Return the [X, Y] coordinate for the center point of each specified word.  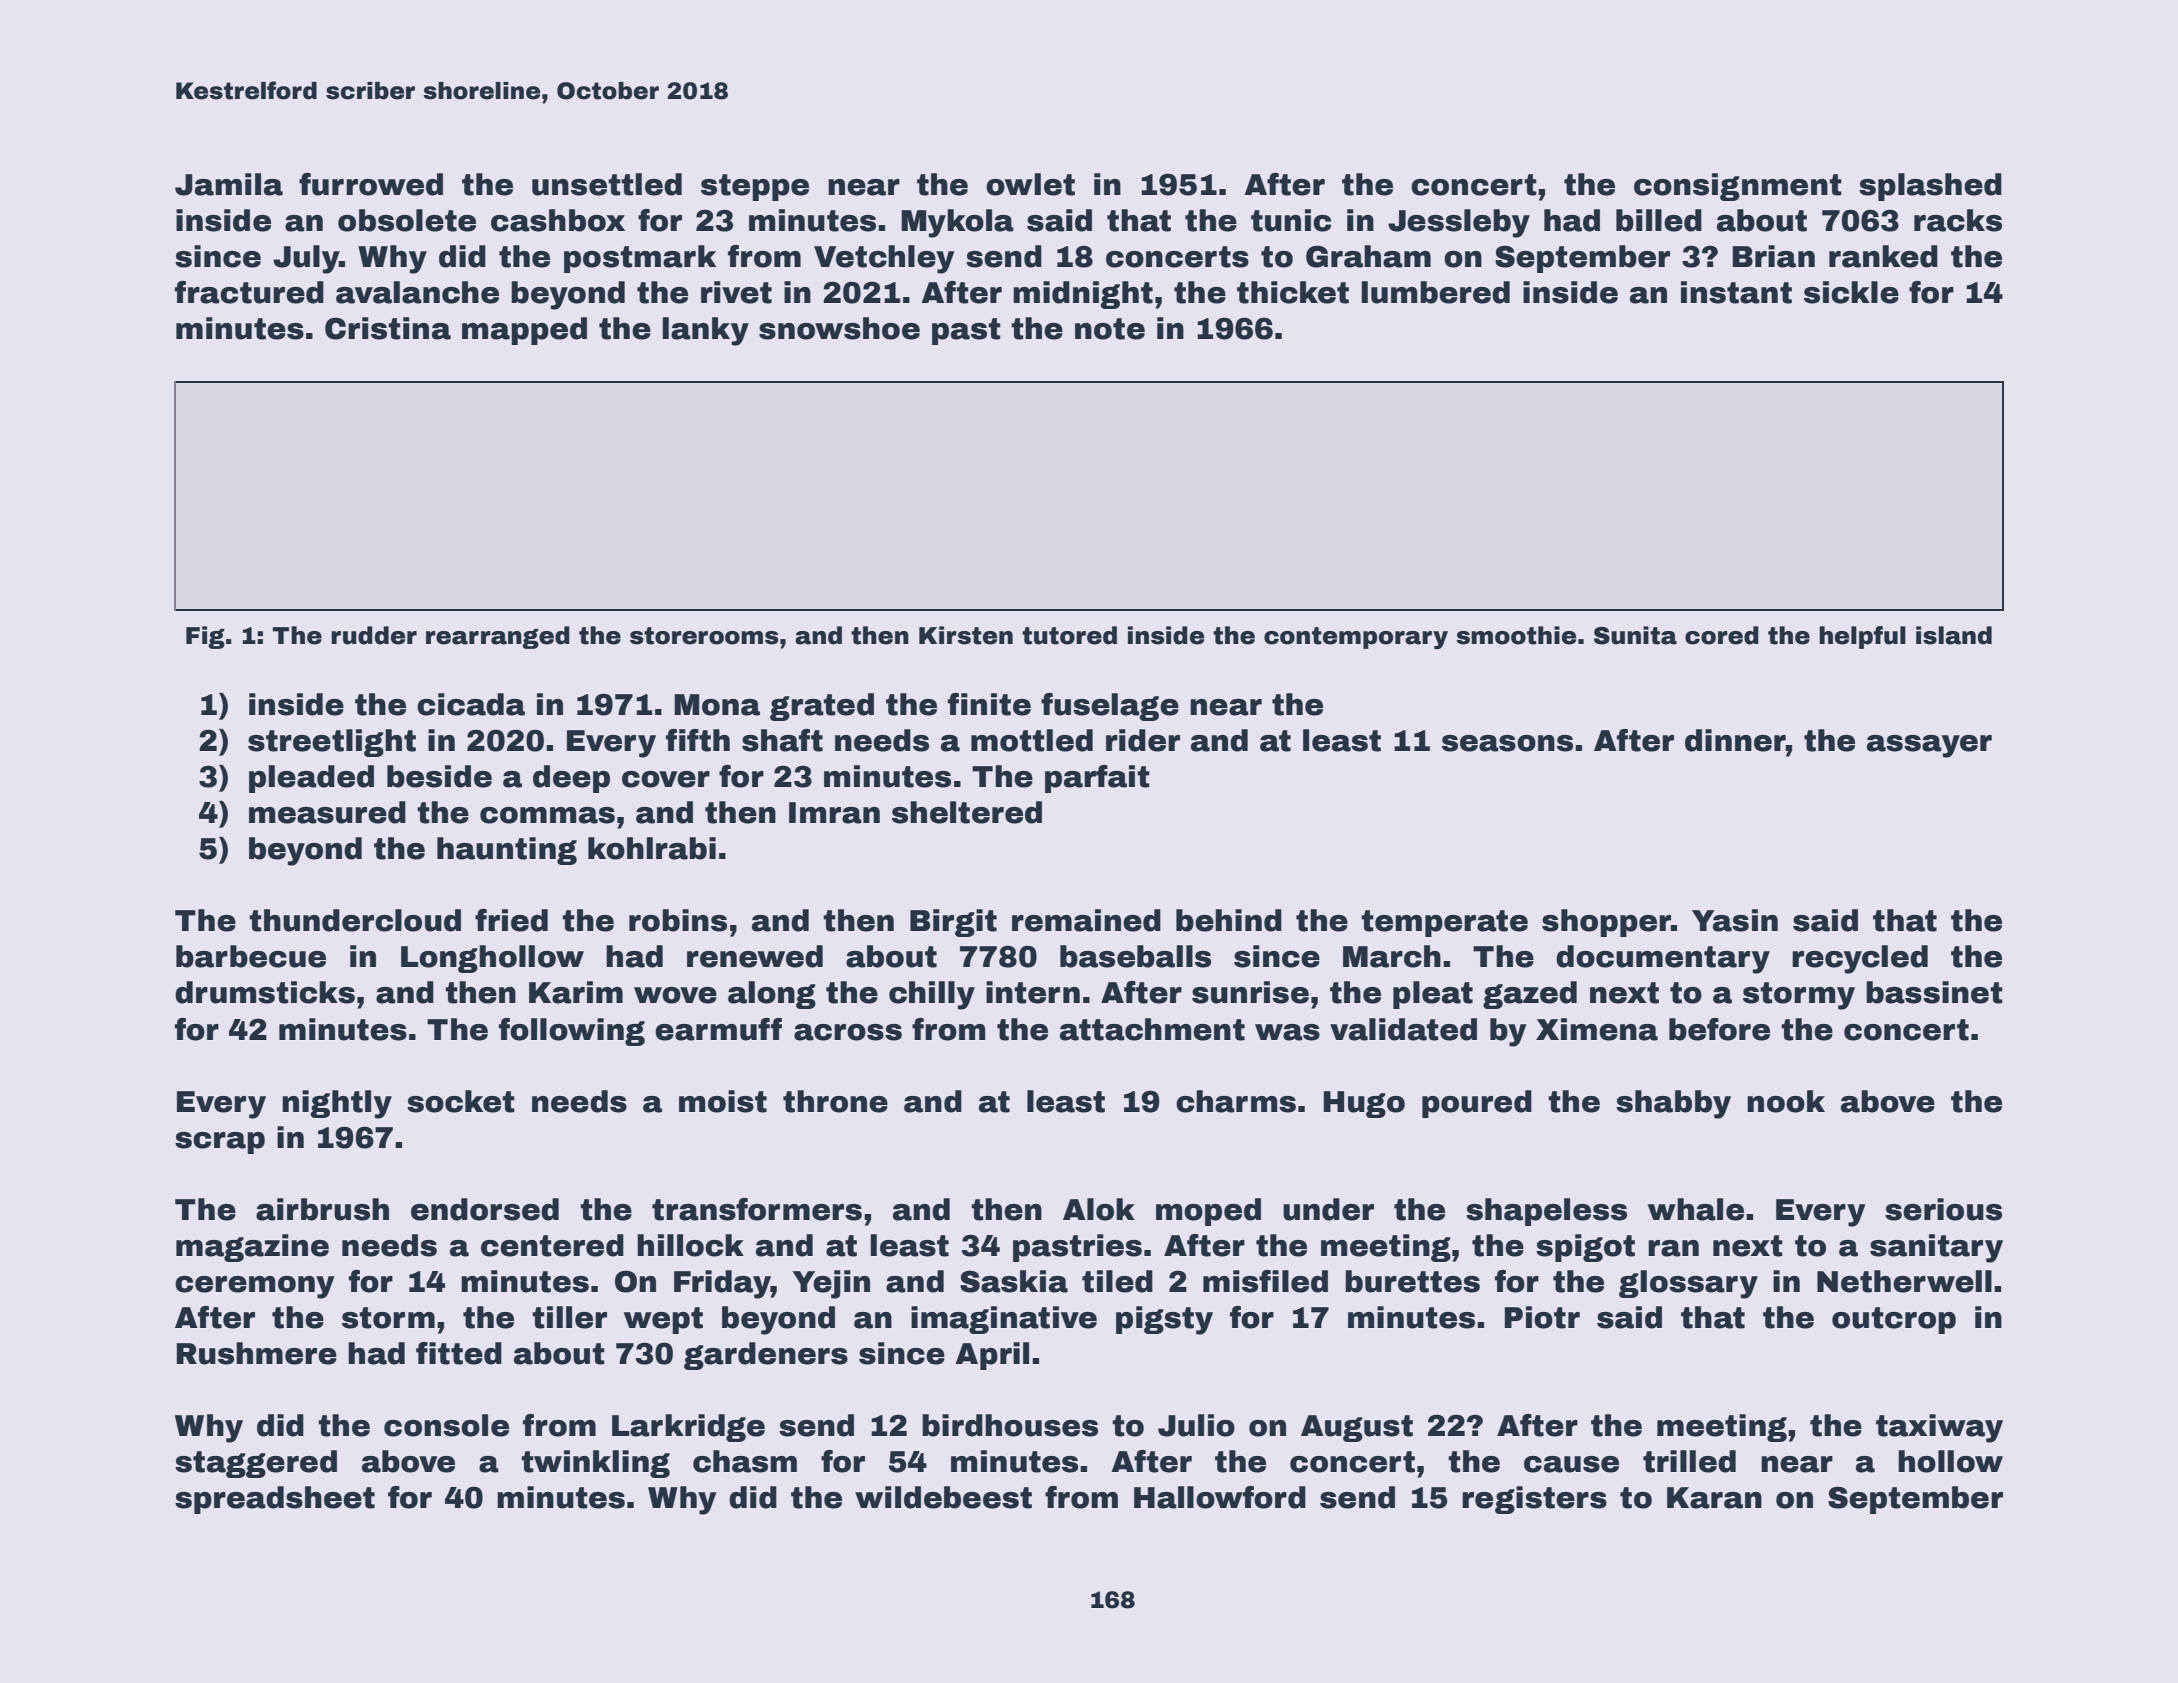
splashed [1930, 187]
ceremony [254, 1287]
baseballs [1135, 956]
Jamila [229, 184]
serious [1943, 1209]
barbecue [251, 956]
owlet [1030, 184]
